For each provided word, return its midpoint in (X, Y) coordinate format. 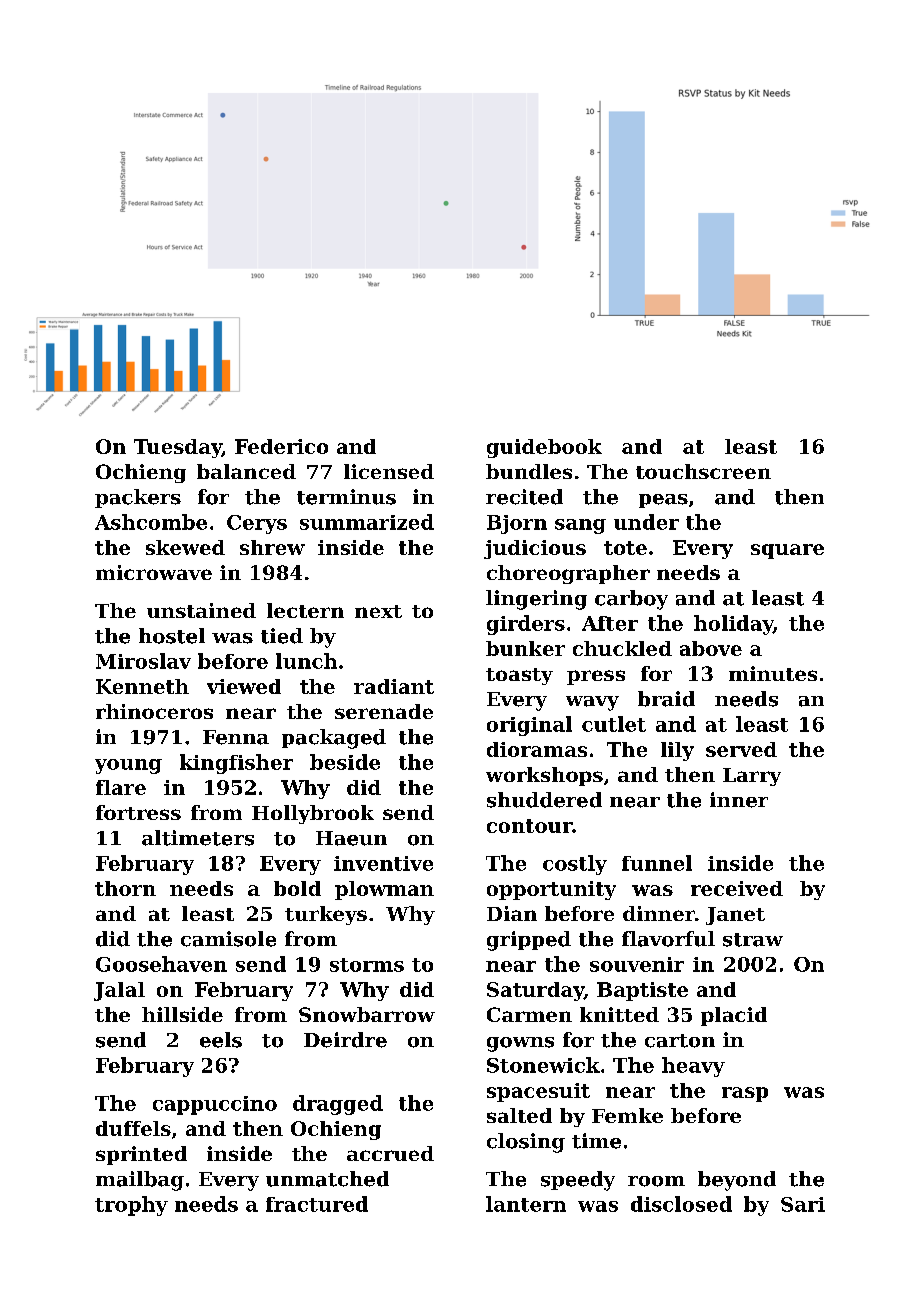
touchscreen (703, 471)
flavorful (668, 939)
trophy (131, 1206)
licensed (389, 471)
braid (666, 699)
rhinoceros (154, 711)
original (529, 726)
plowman (384, 890)
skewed (185, 547)
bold (297, 888)
